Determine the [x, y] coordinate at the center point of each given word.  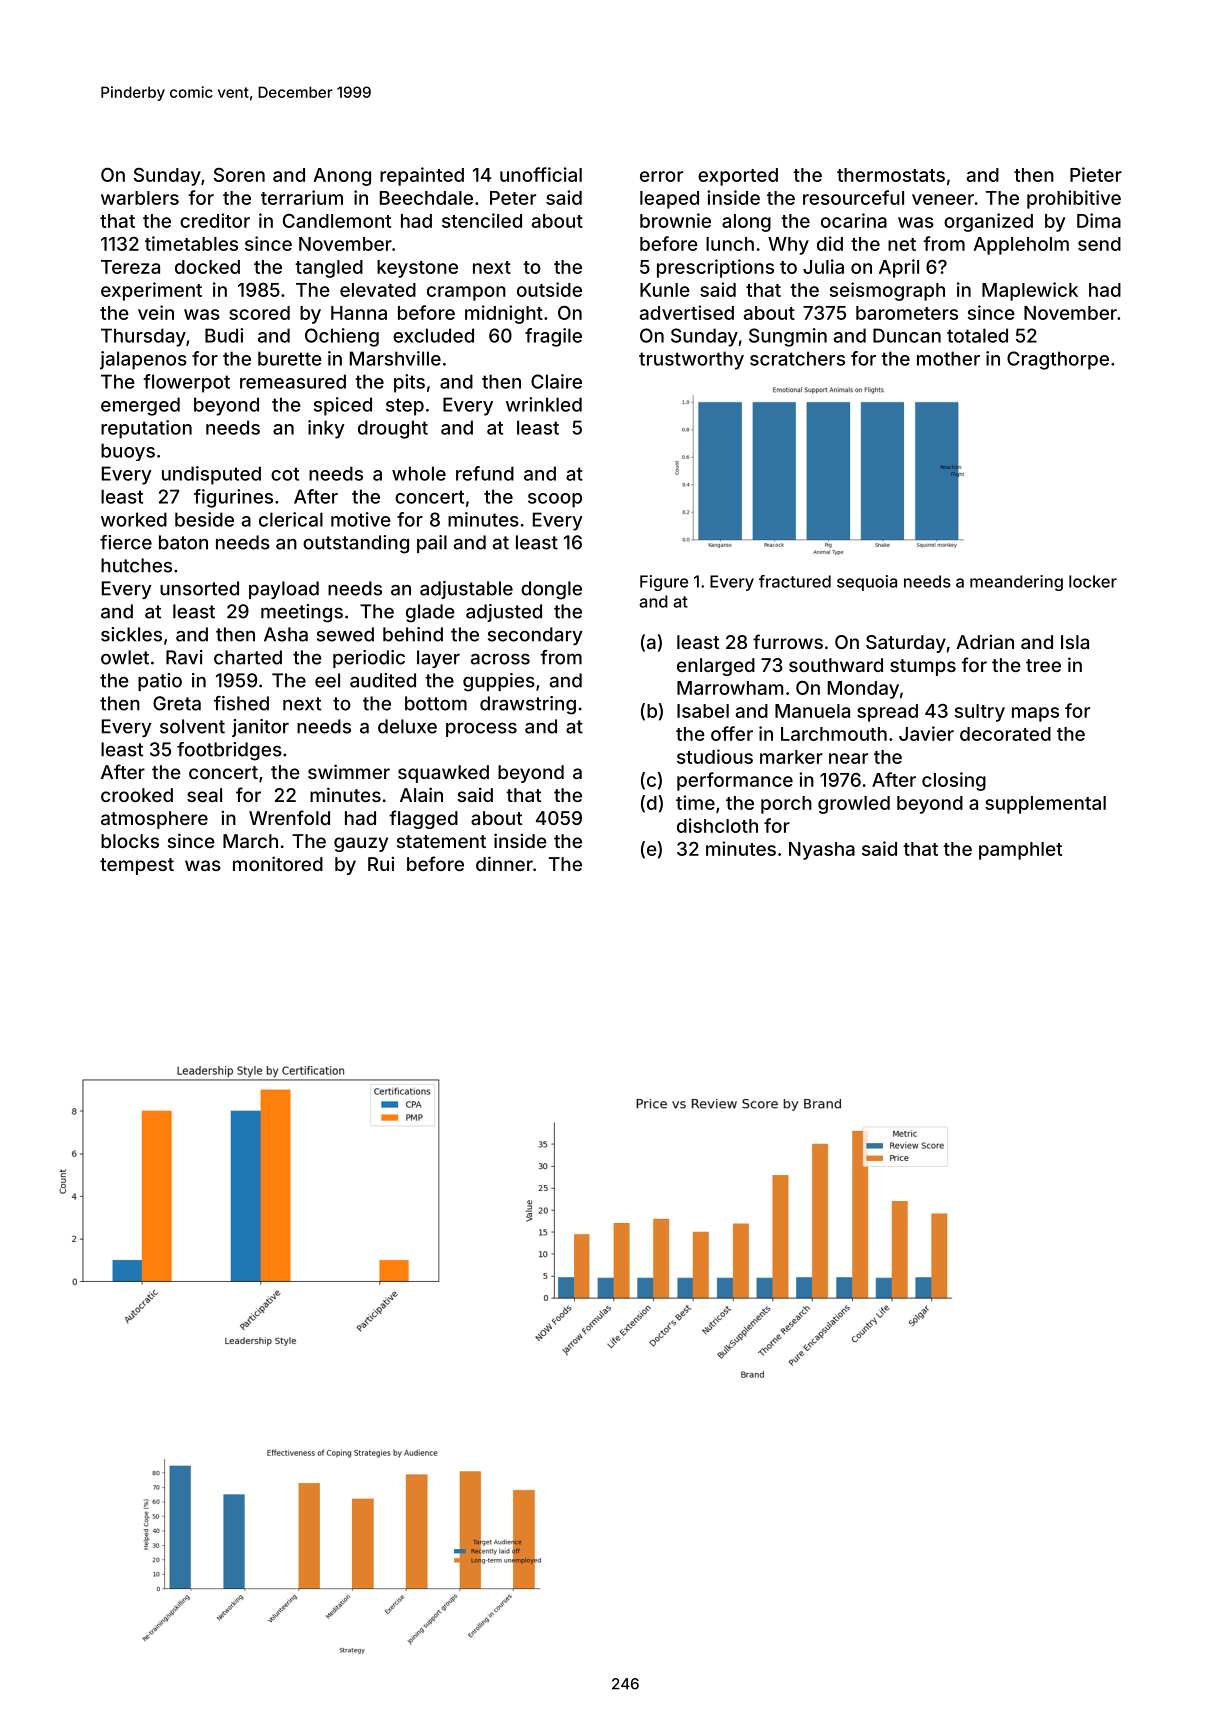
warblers [140, 198]
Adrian [985, 641]
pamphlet [1020, 851]
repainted [422, 176]
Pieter [1096, 174]
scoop [555, 500]
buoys [128, 452]
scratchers [797, 358]
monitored [278, 863]
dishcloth [717, 825]
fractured [795, 581]
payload [284, 590]
